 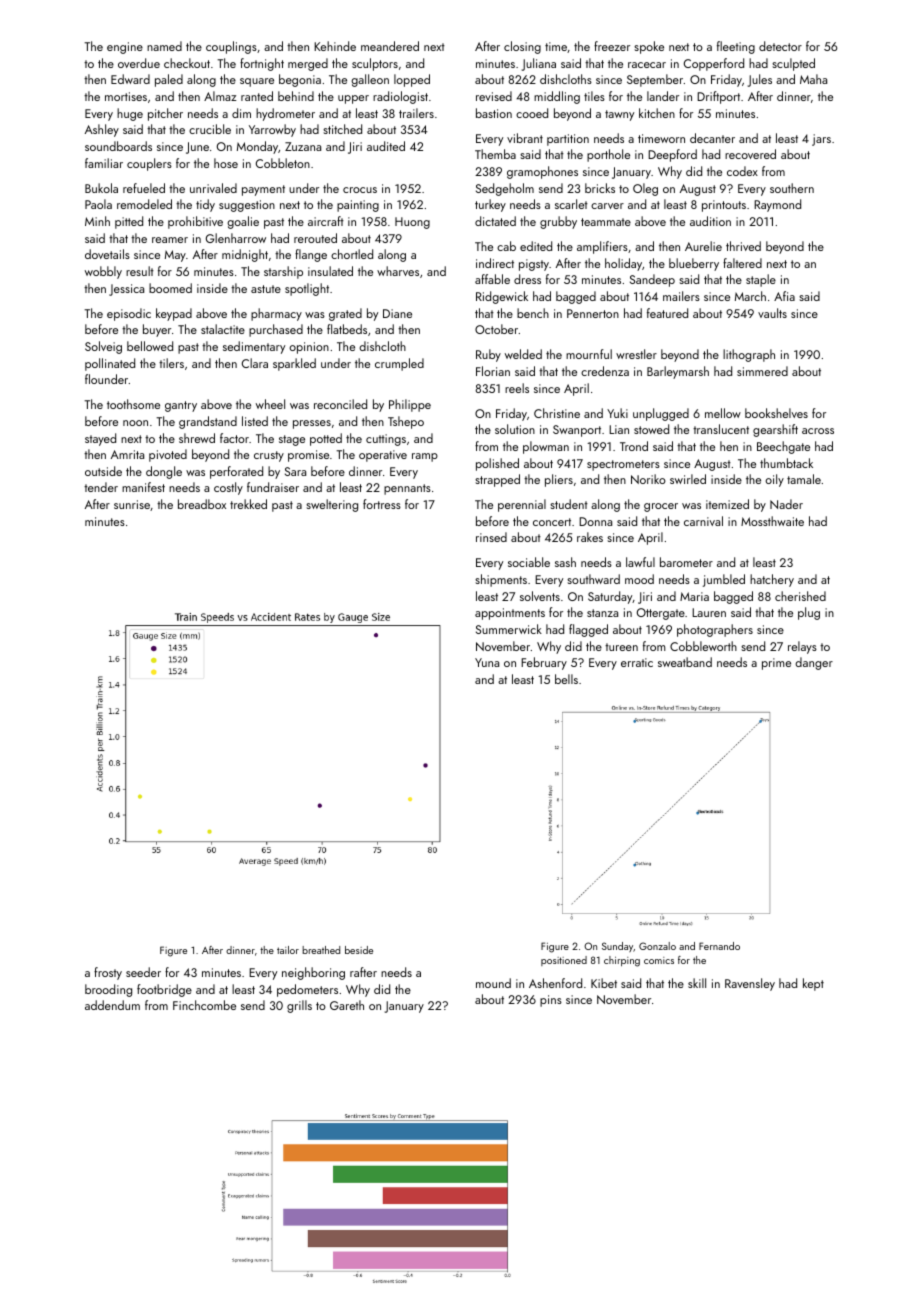 I want to click on bells, so click(x=566, y=679).
